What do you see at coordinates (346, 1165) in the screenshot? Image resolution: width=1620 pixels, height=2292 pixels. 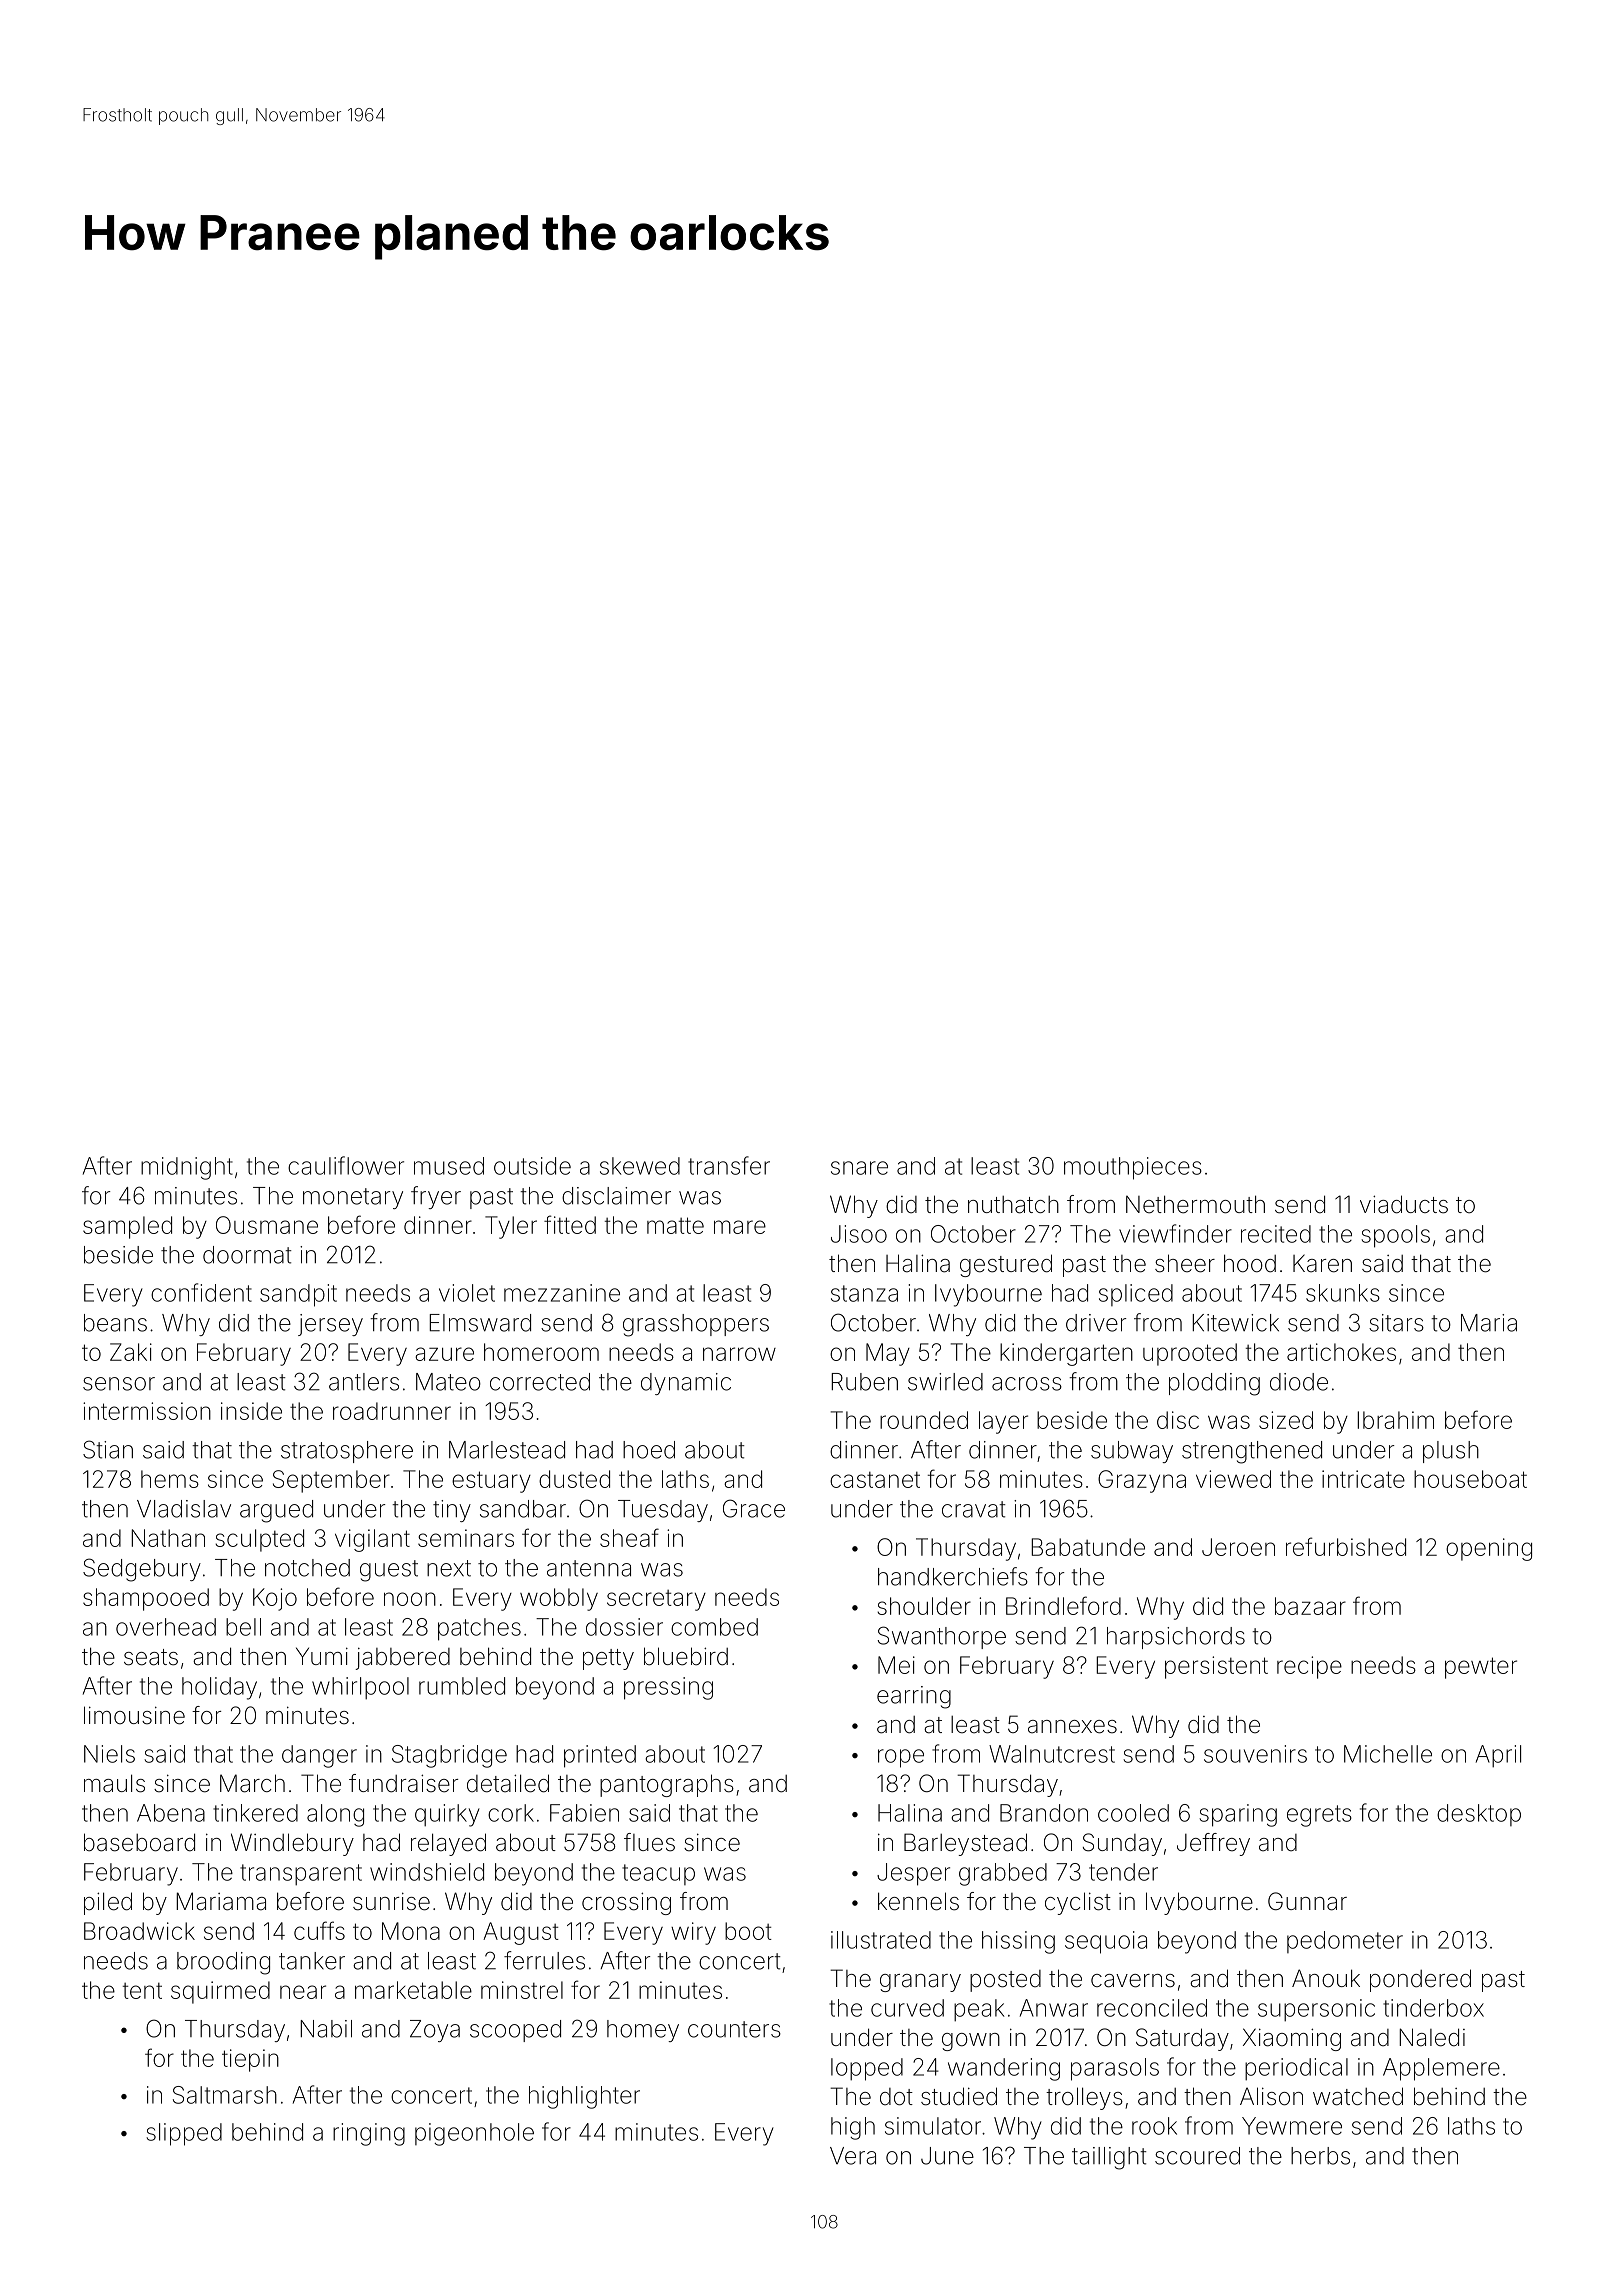 I see `cauliflower` at bounding box center [346, 1165].
